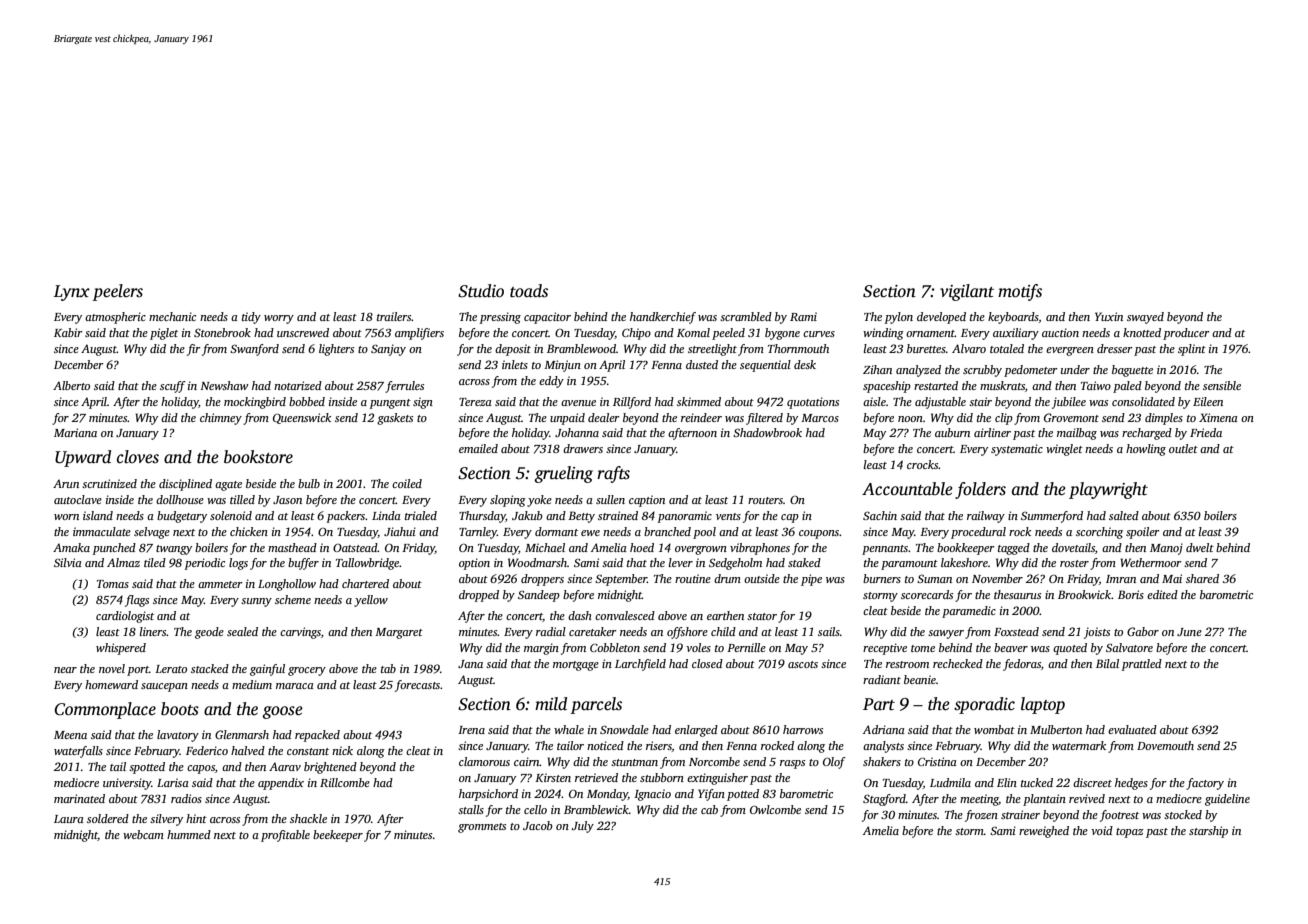 The height and width of the document is (924, 1308). What do you see at coordinates (303, 332) in the document?
I see `unscrewed` at bounding box center [303, 332].
